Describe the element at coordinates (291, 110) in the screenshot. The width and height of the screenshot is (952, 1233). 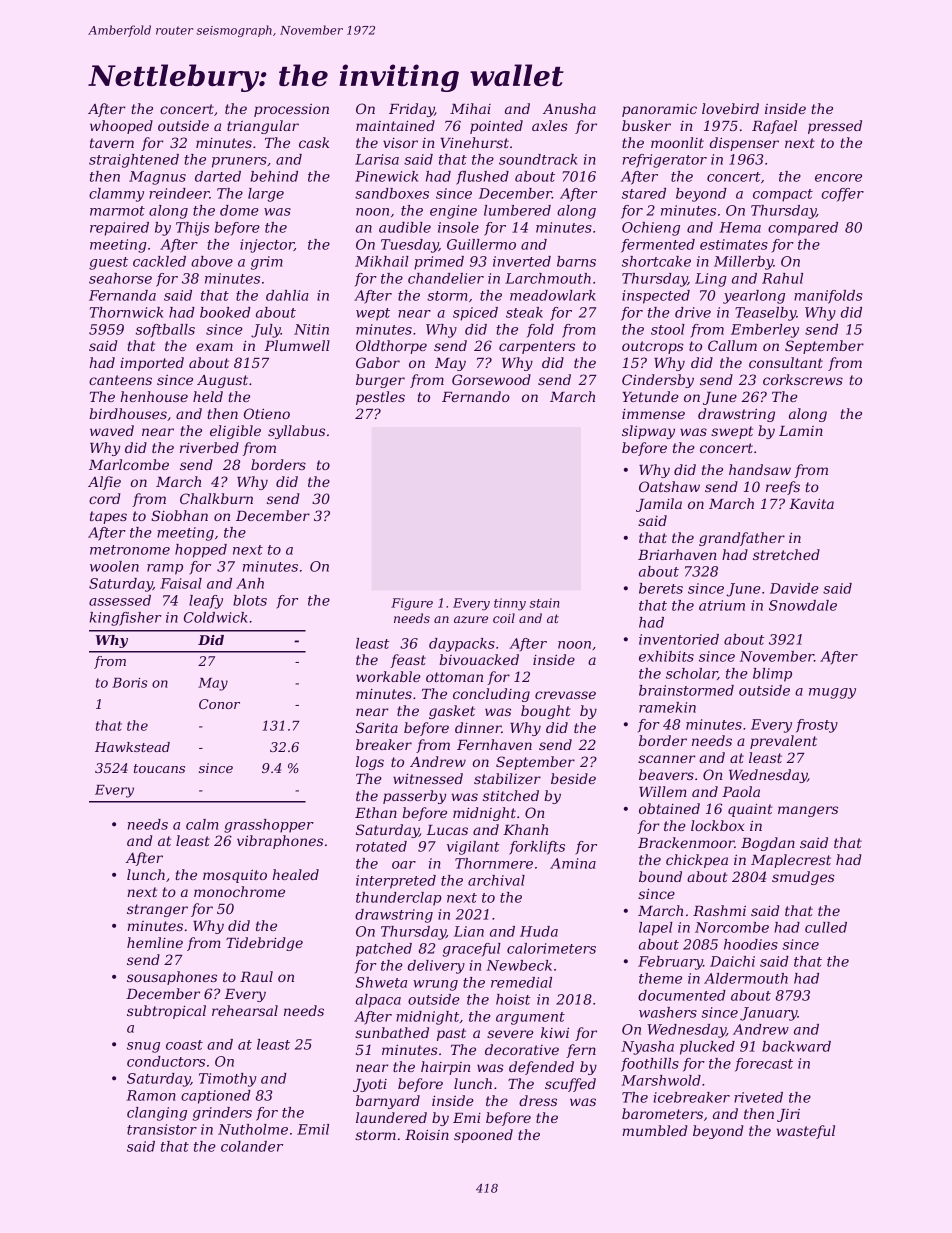
I see `procession` at that location.
